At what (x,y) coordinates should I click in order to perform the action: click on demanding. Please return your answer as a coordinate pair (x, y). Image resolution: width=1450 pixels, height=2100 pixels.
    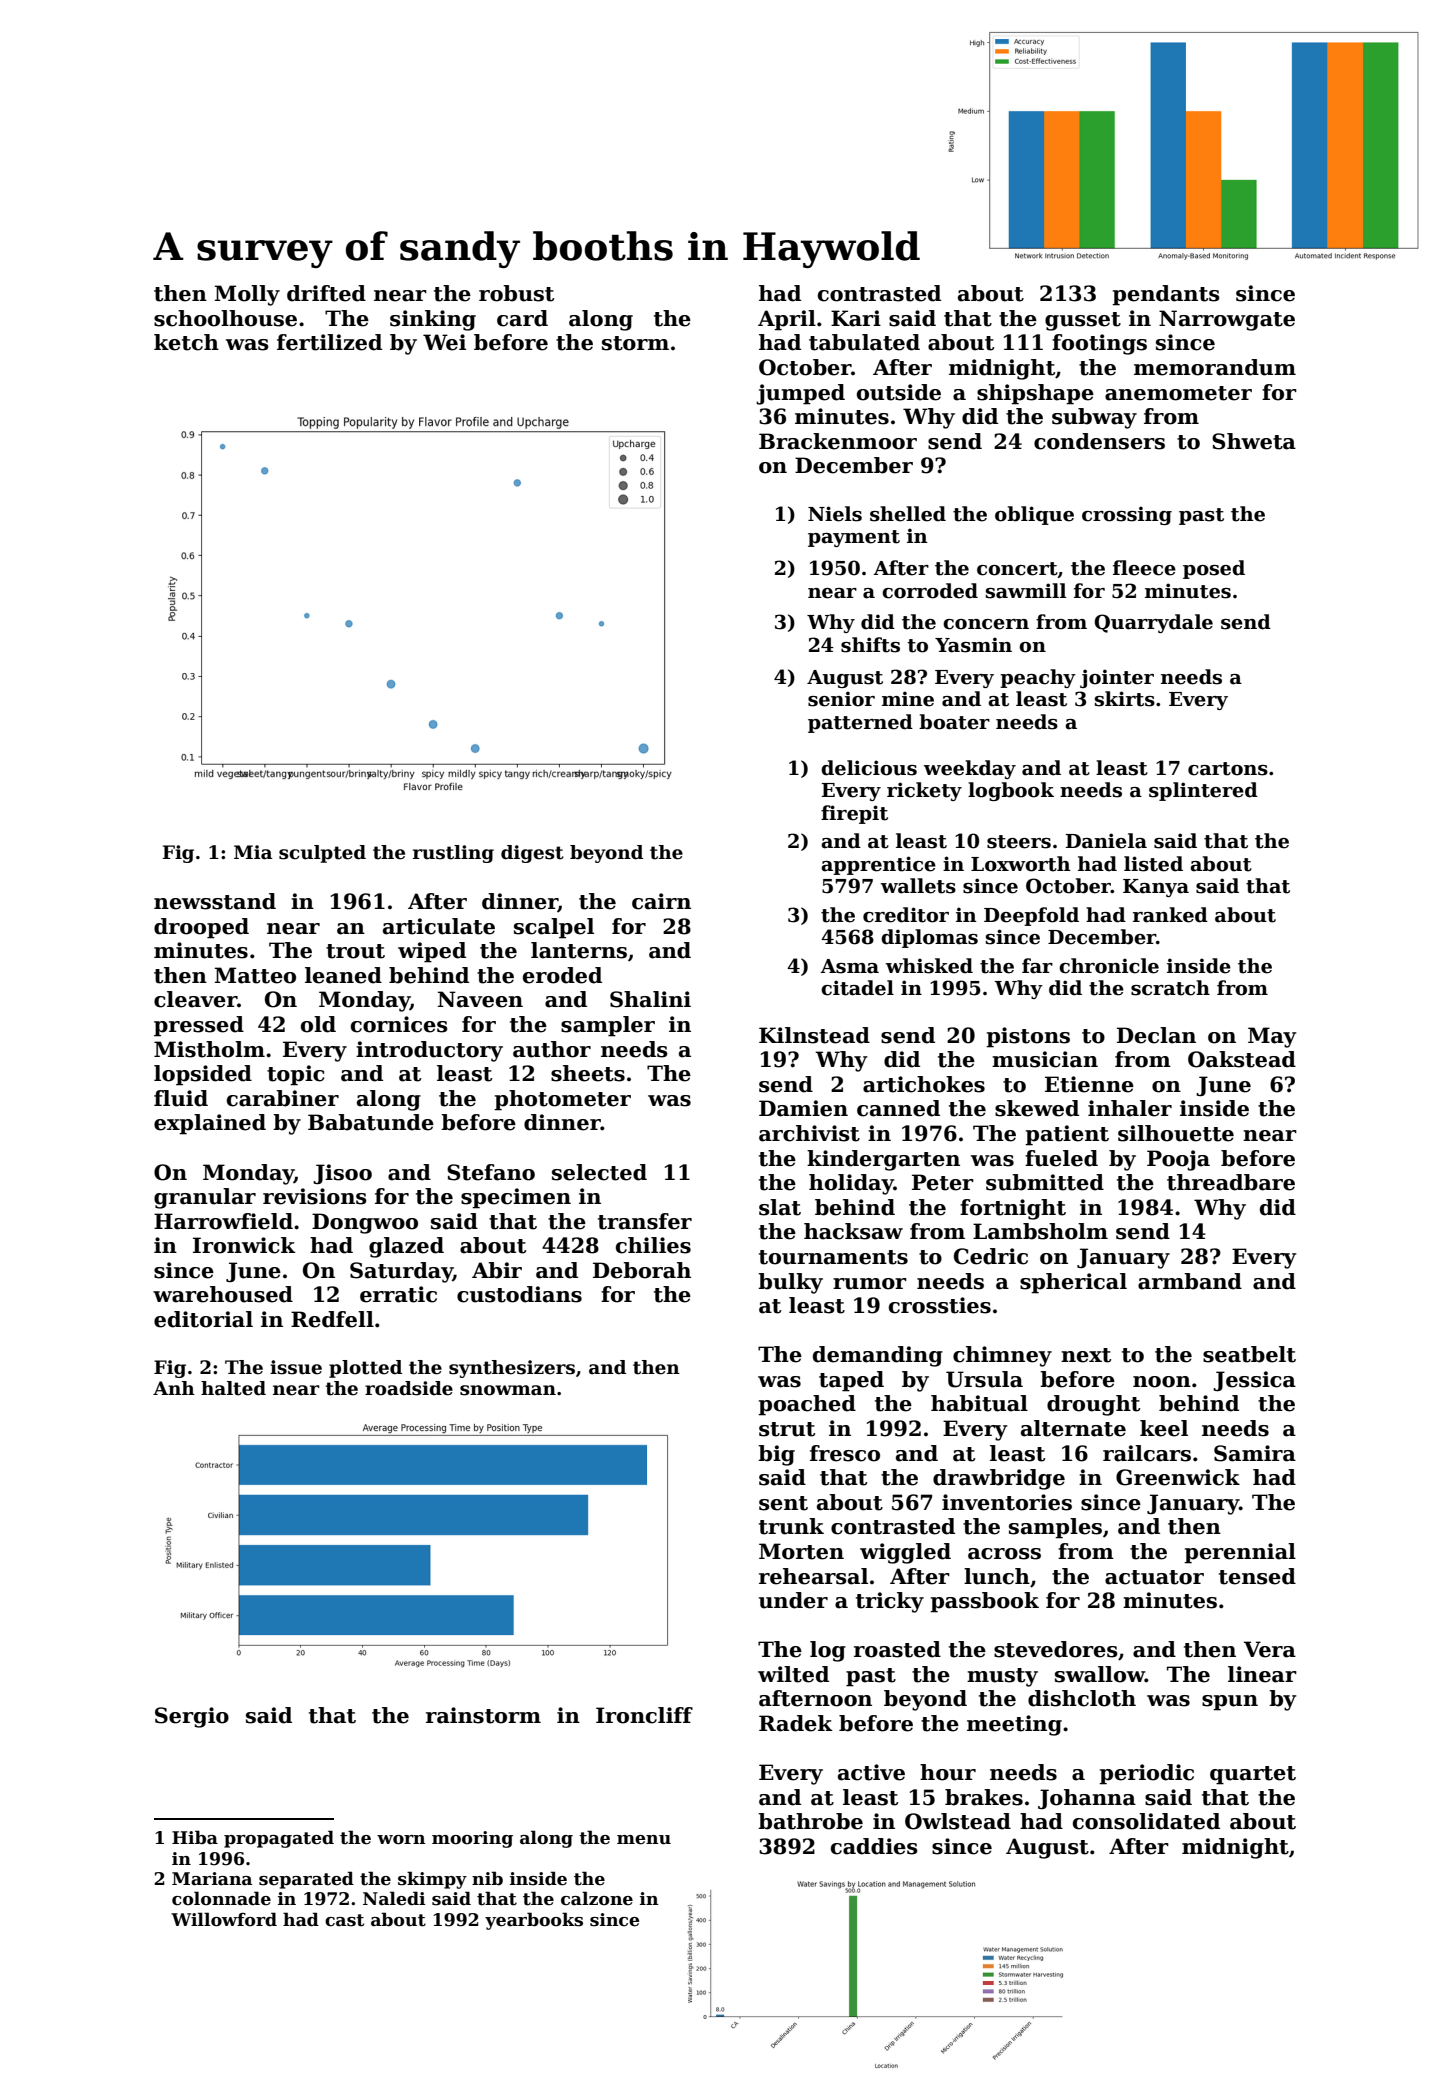
    Looking at the image, I should click on (878, 1356).
